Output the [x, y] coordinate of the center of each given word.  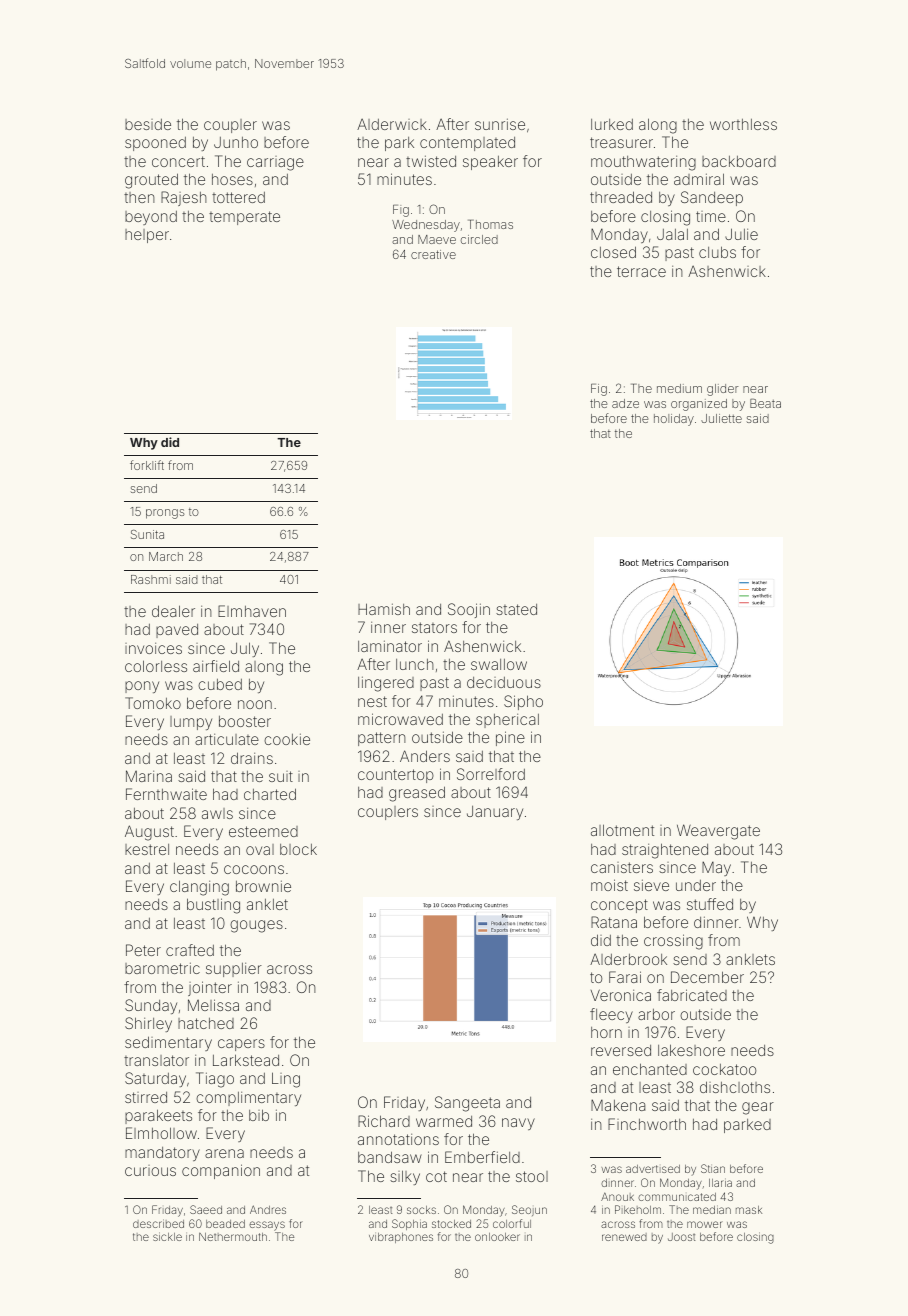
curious [150, 1170]
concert [178, 161]
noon [255, 704]
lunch [415, 664]
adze [625, 403]
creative [433, 254]
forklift [147, 465]
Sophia [409, 1224]
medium [679, 388]
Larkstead [246, 1060]
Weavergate [718, 832]
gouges [256, 926]
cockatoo [724, 1069]
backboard [739, 161]
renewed [624, 1237]
